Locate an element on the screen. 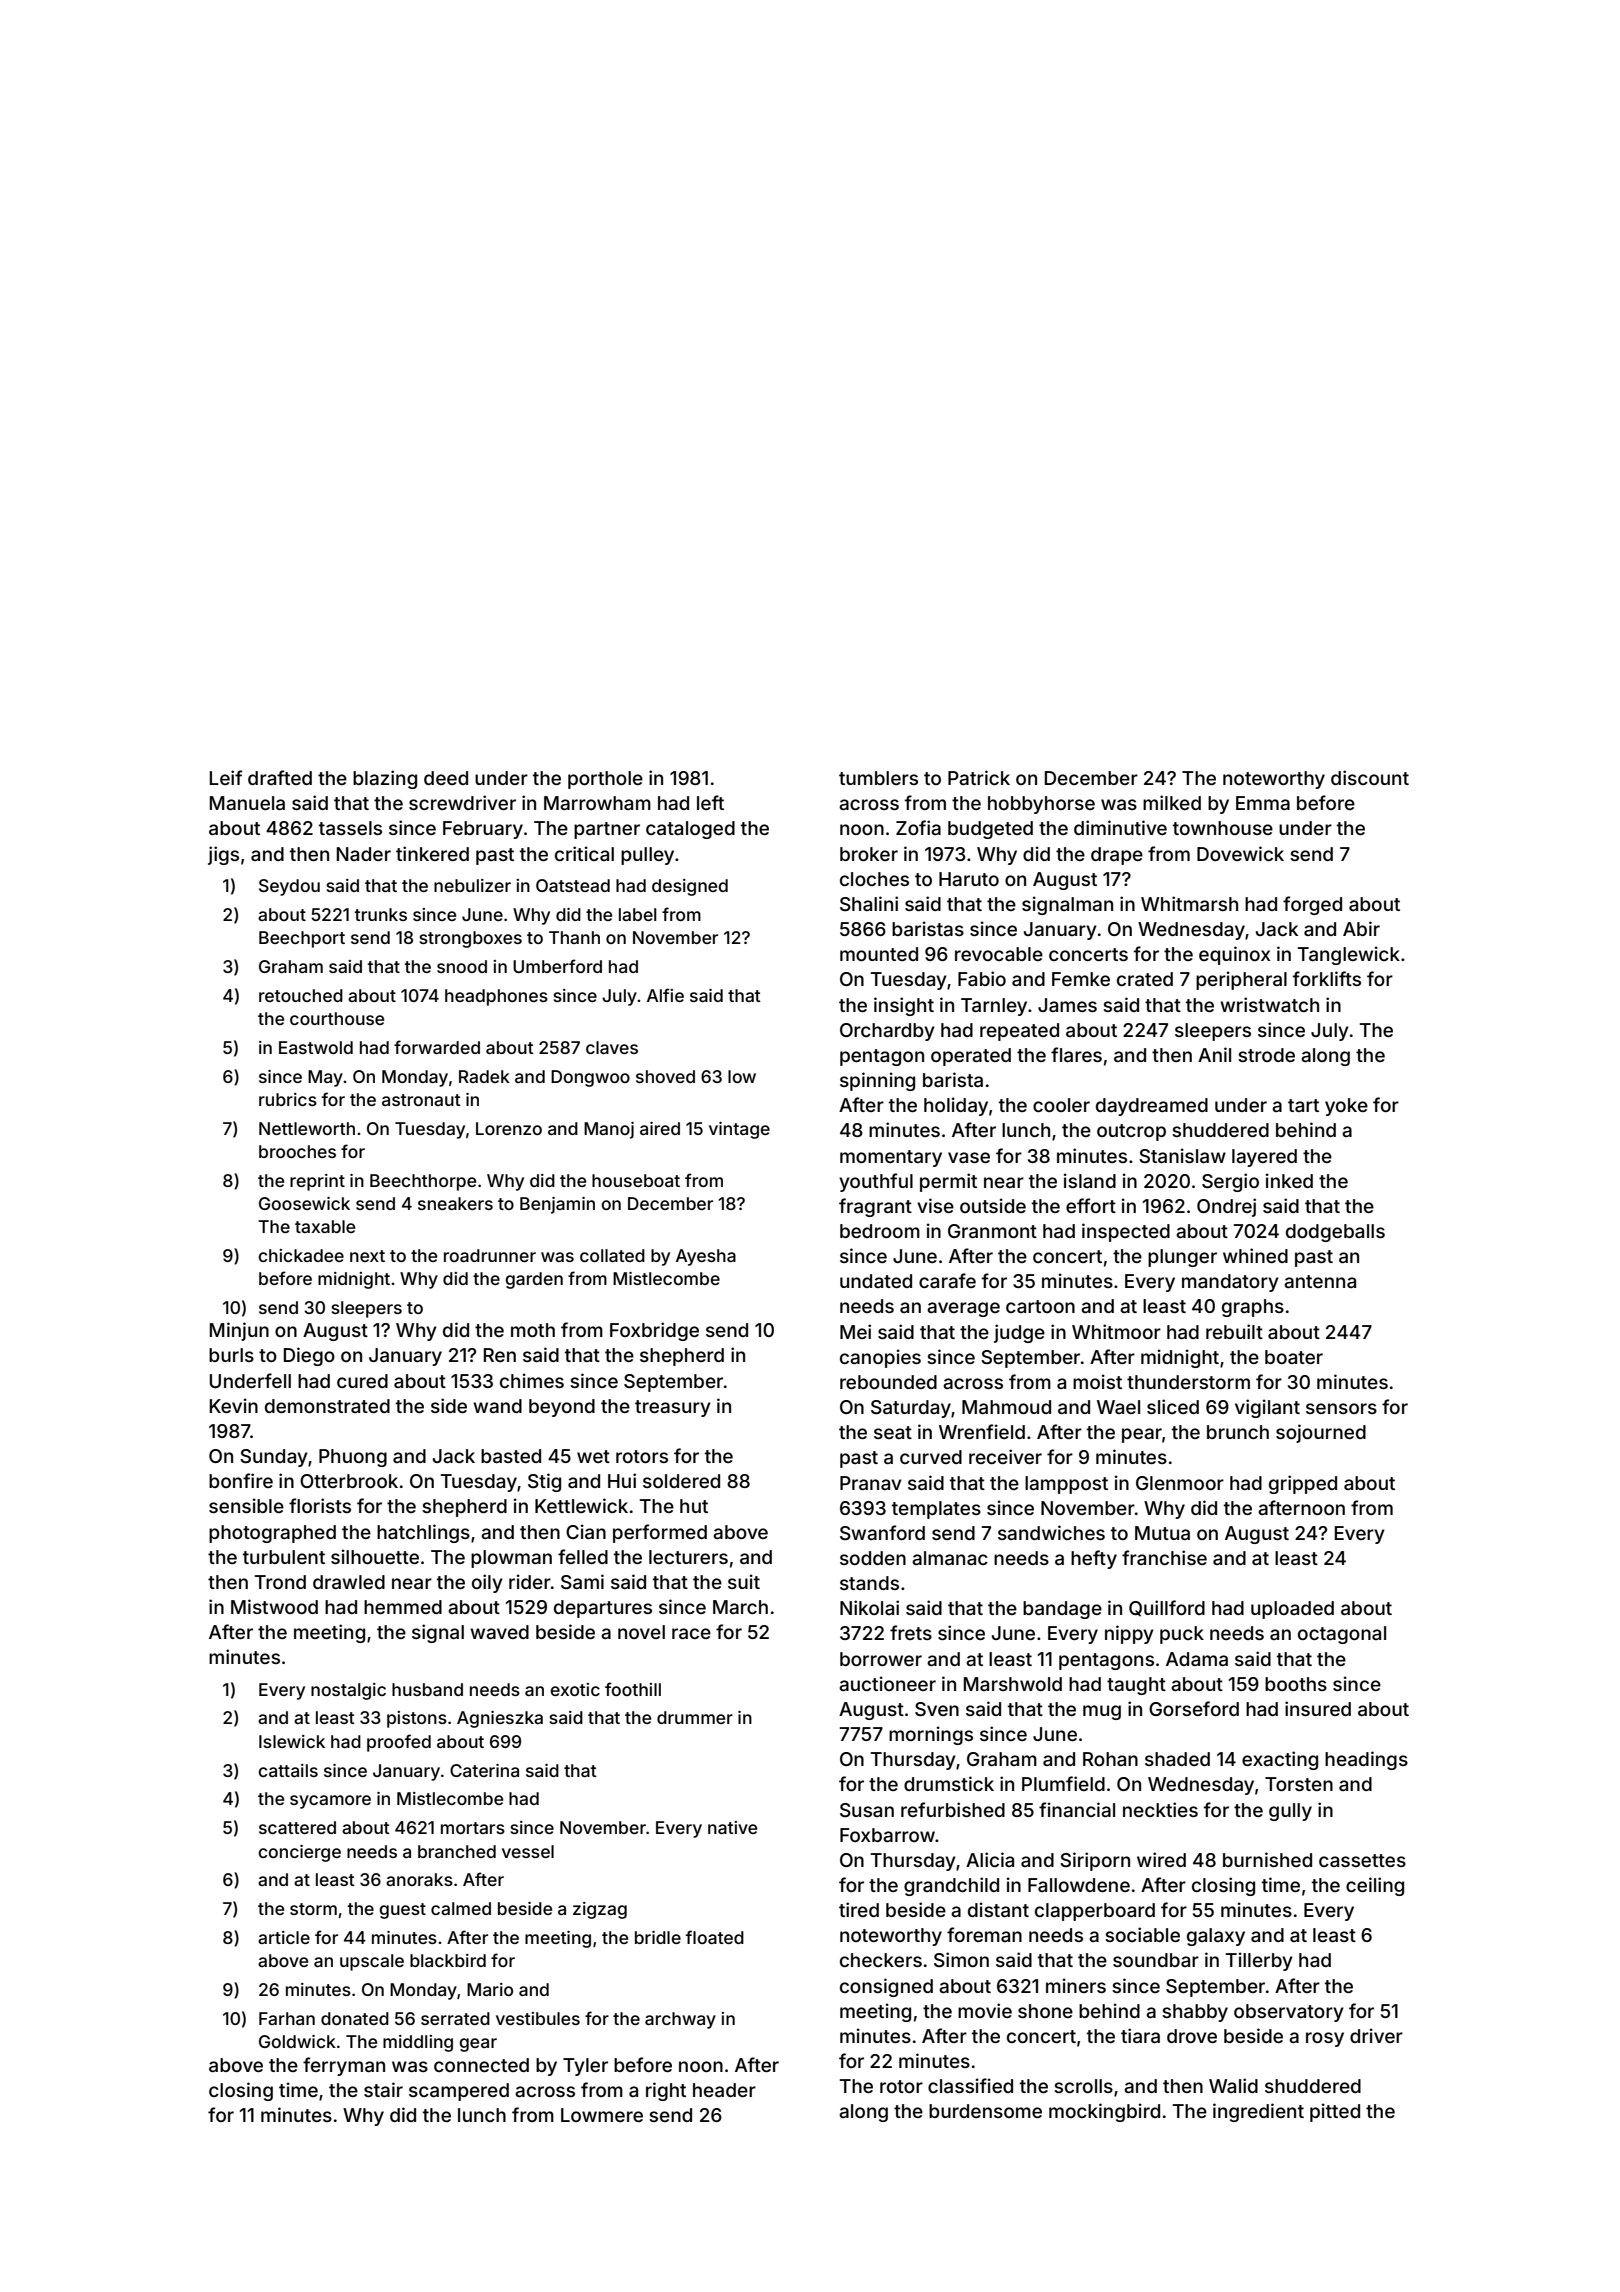 The image size is (1620, 2292). miners is located at coordinates (1076, 1985).
